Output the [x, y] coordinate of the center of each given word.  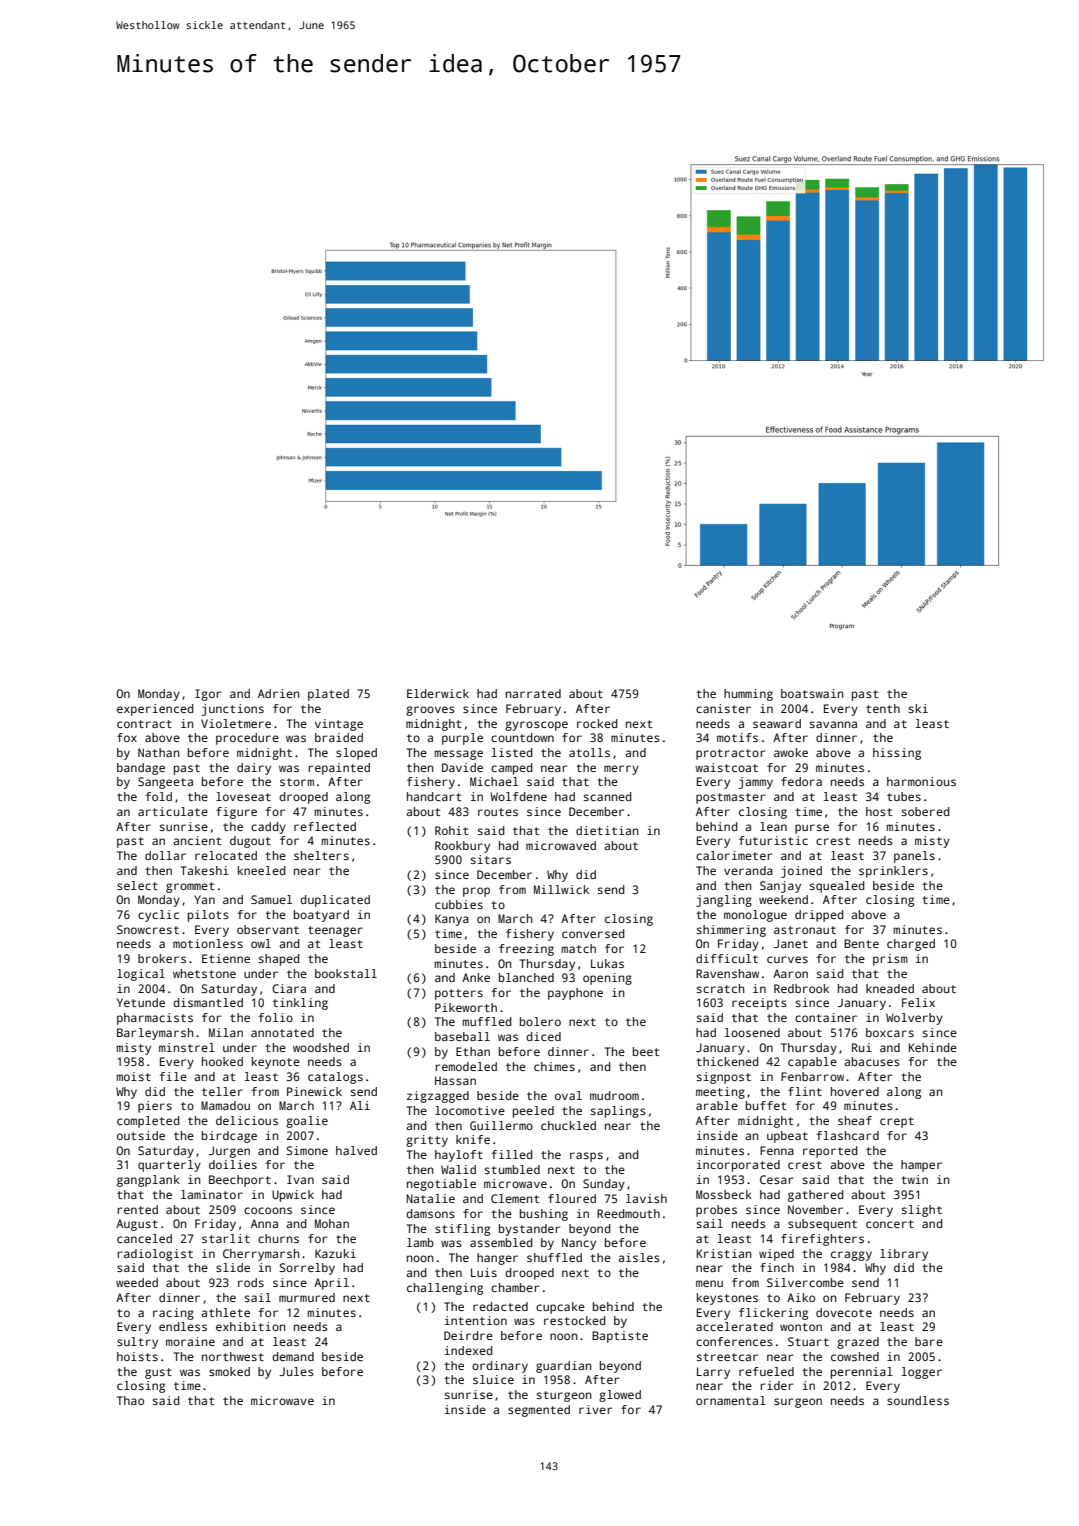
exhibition [251, 1326]
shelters [321, 855]
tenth [883, 708]
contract [144, 724]
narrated [533, 693]
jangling [724, 901]
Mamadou [225, 1105]
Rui [862, 1047]
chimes [554, 1066]
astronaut [805, 930]
